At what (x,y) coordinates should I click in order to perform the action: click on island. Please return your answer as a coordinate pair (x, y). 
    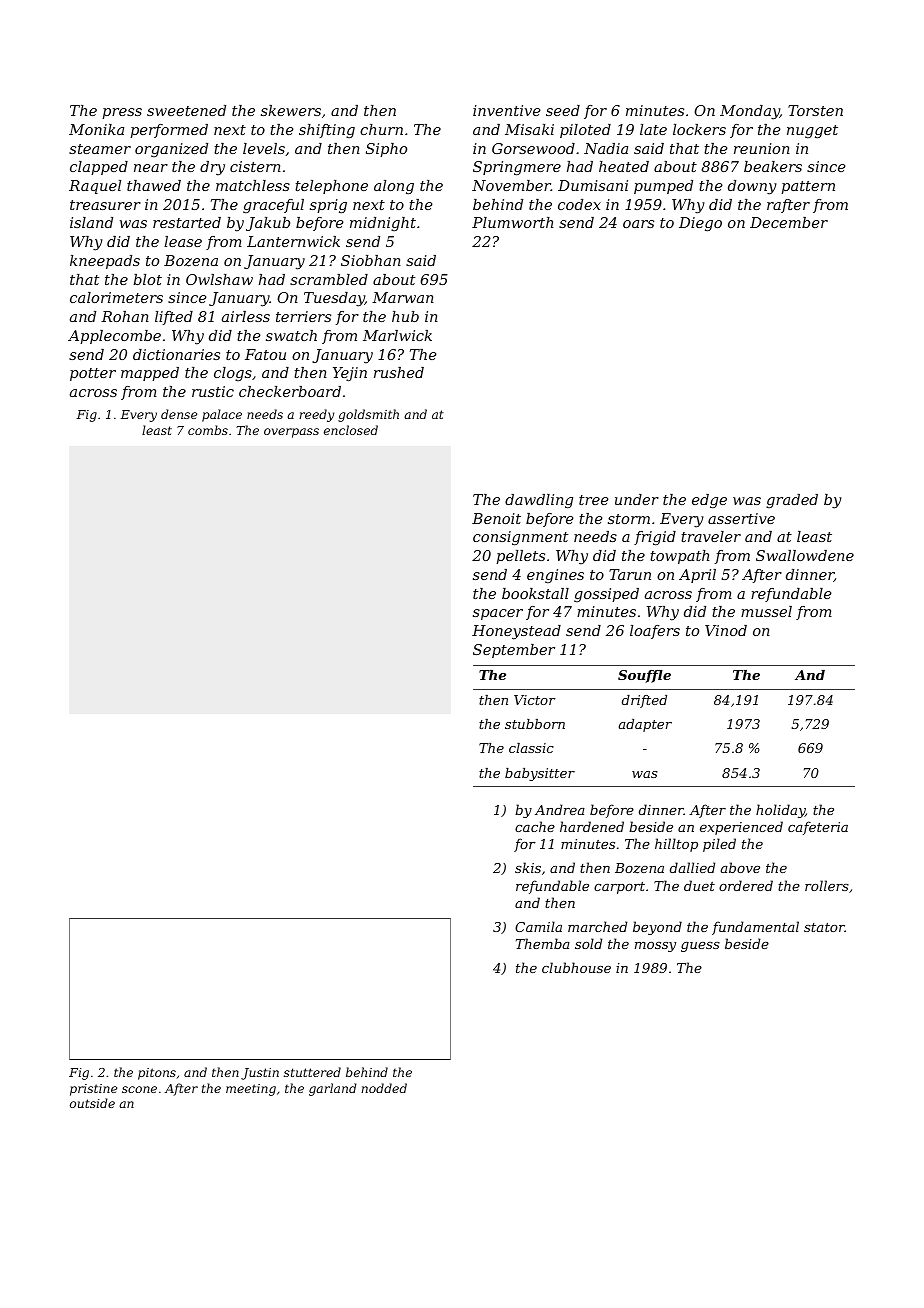
    Looking at the image, I should click on (91, 222).
